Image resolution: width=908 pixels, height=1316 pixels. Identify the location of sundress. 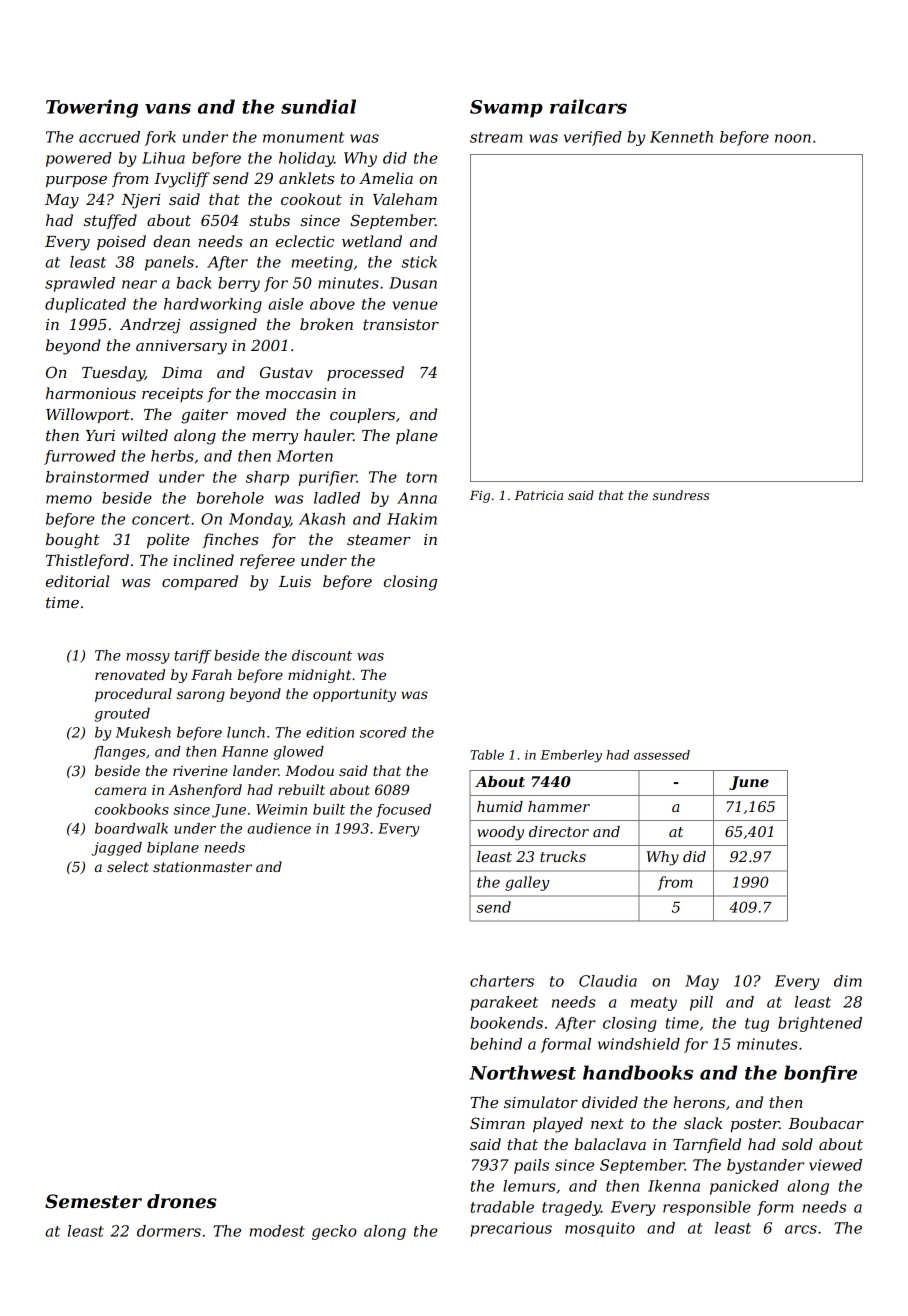
(681, 495).
